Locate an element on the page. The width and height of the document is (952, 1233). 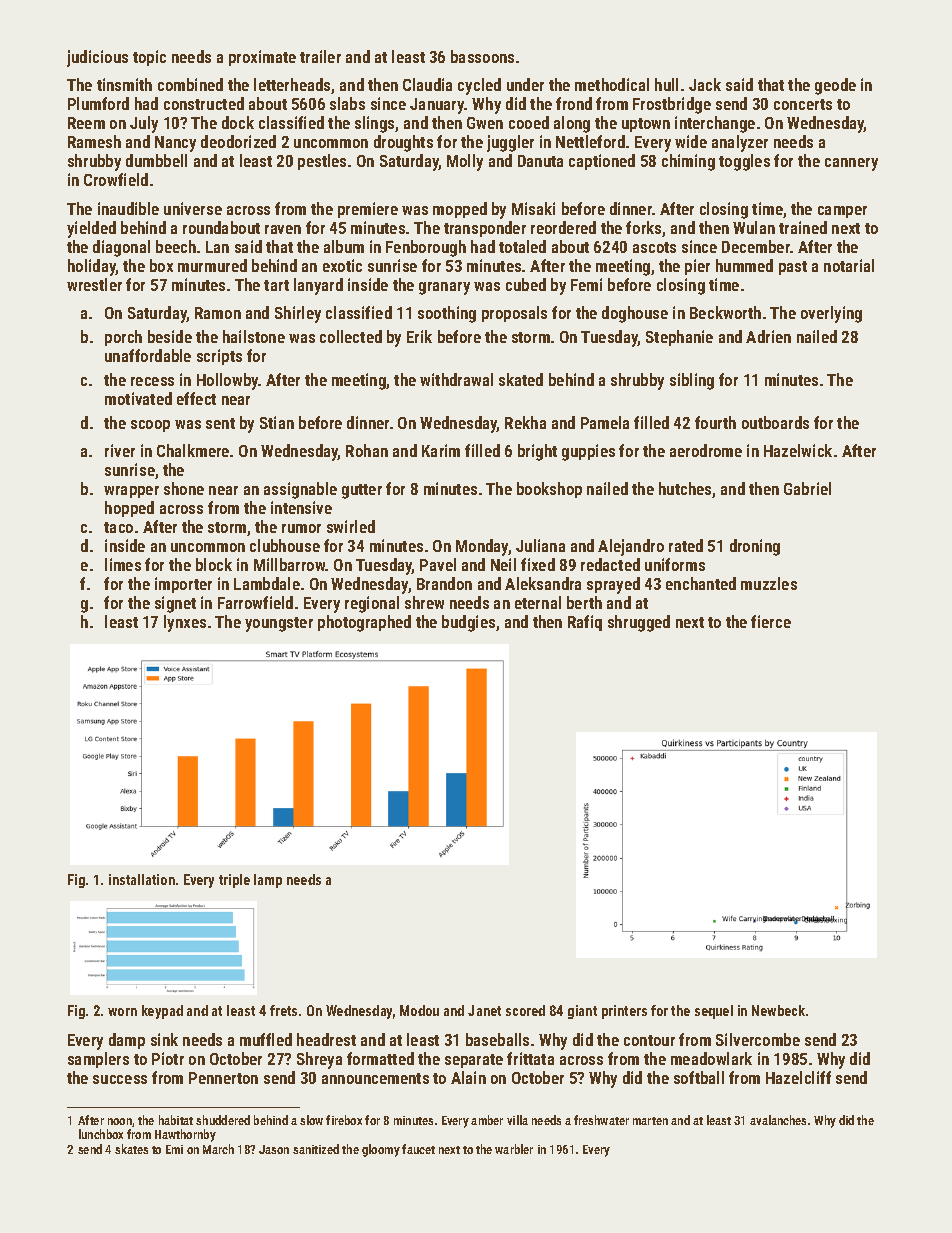
sequel is located at coordinates (714, 1012).
